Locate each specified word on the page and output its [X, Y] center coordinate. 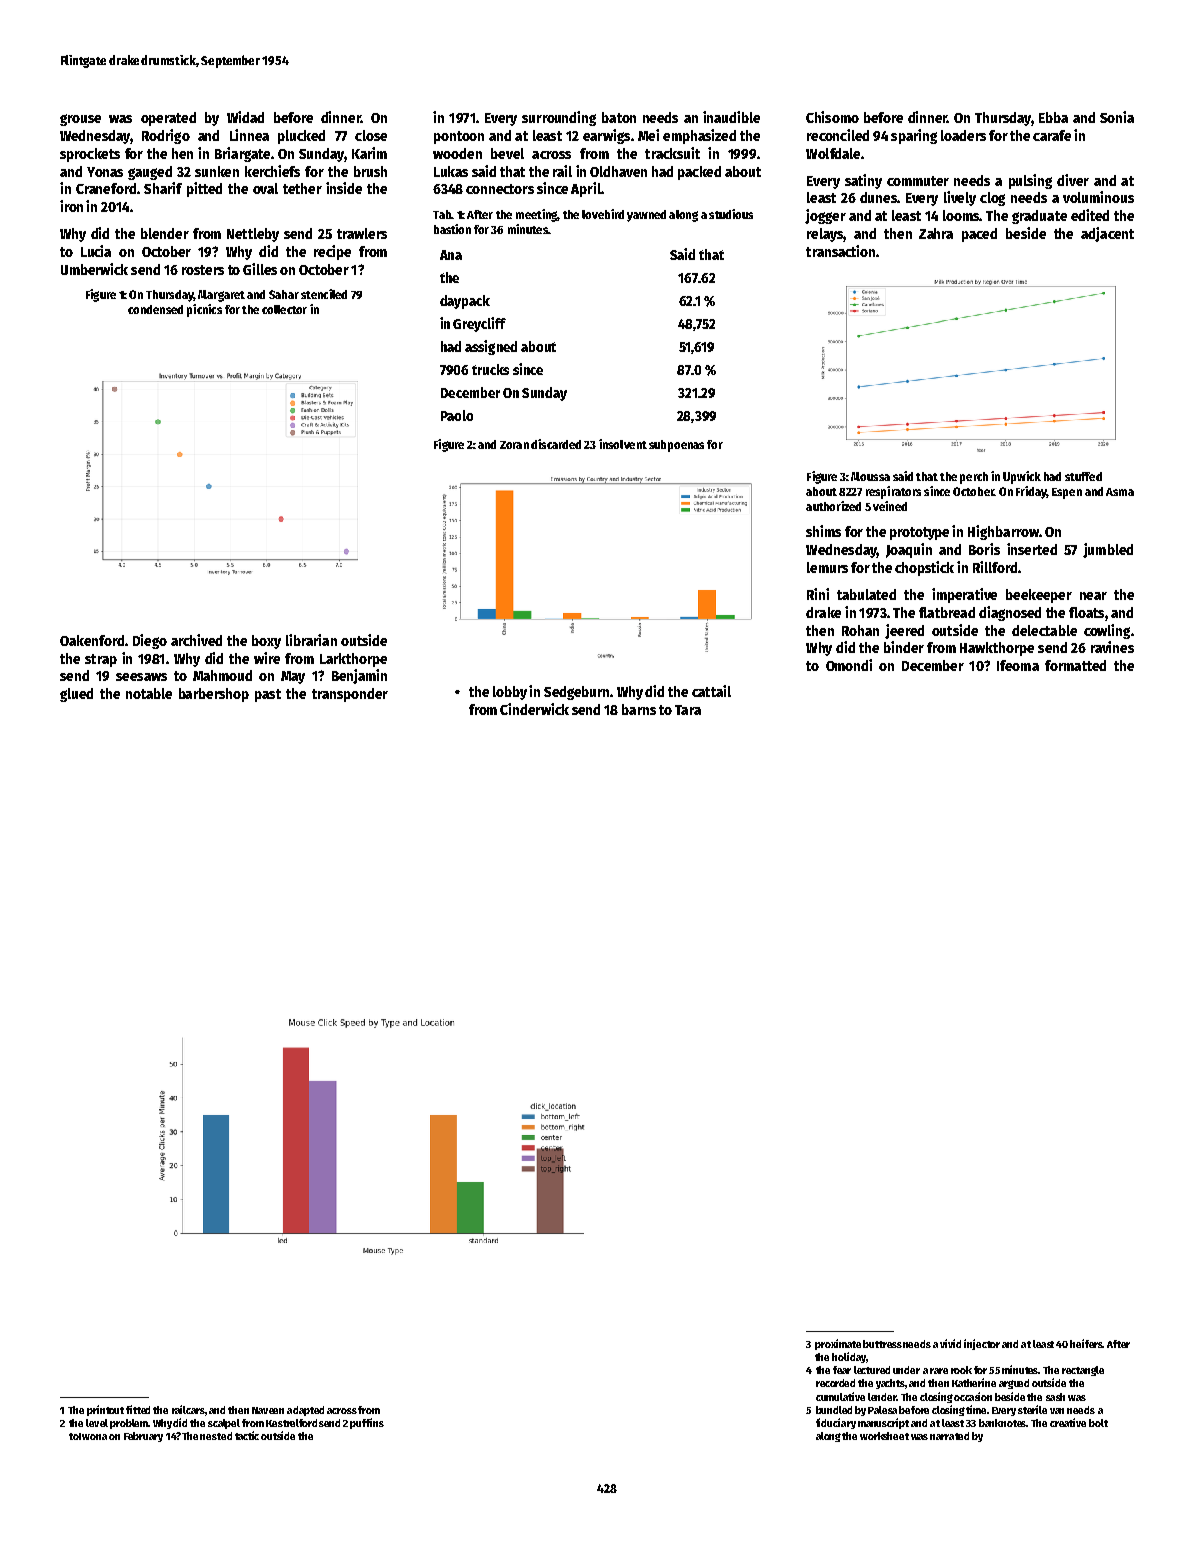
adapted [305, 1411]
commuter [918, 181]
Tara [688, 710]
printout [105, 1410]
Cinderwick [534, 709]
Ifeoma [1018, 665]
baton [619, 117]
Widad [245, 117]
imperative [964, 595]
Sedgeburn [576, 693]
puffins [367, 1423]
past [268, 695]
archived [196, 640]
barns [639, 709]
